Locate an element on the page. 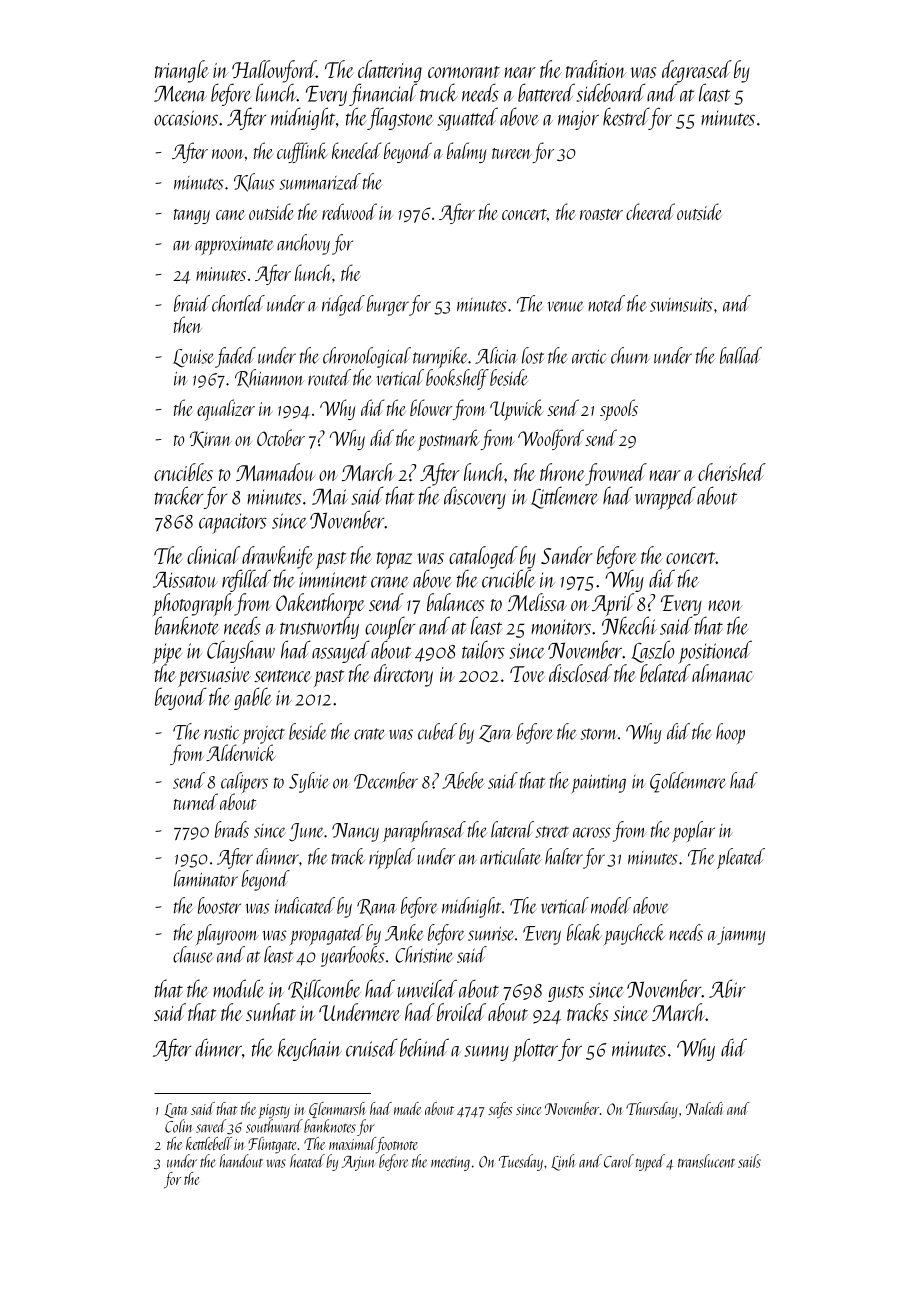  handout is located at coordinates (241, 1161).
